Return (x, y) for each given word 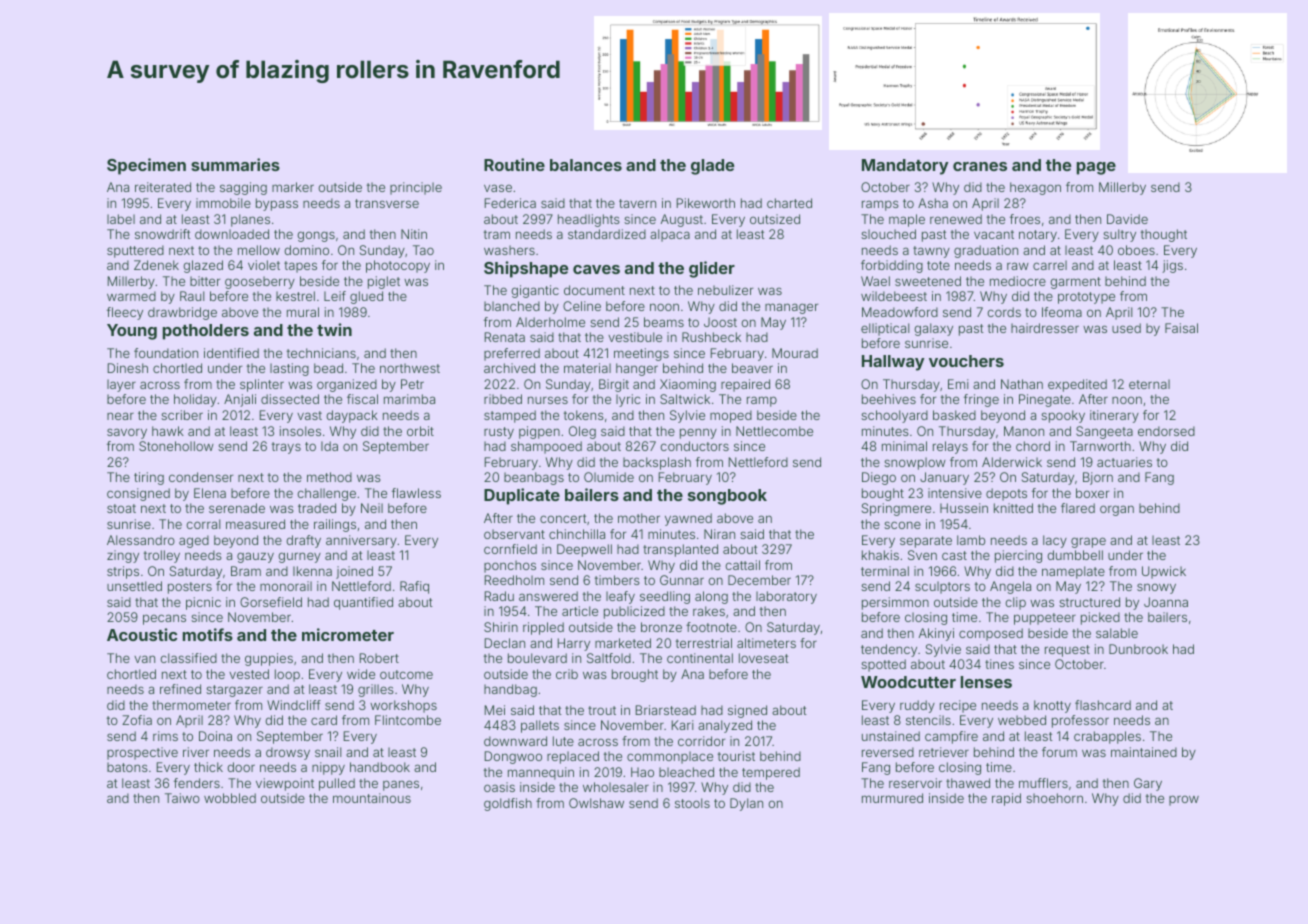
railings (335, 525)
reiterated (163, 187)
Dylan (746, 804)
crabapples (1107, 737)
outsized (775, 219)
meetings (641, 354)
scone (902, 525)
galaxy (933, 329)
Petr (412, 384)
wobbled (230, 798)
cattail (742, 565)
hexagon (1035, 188)
